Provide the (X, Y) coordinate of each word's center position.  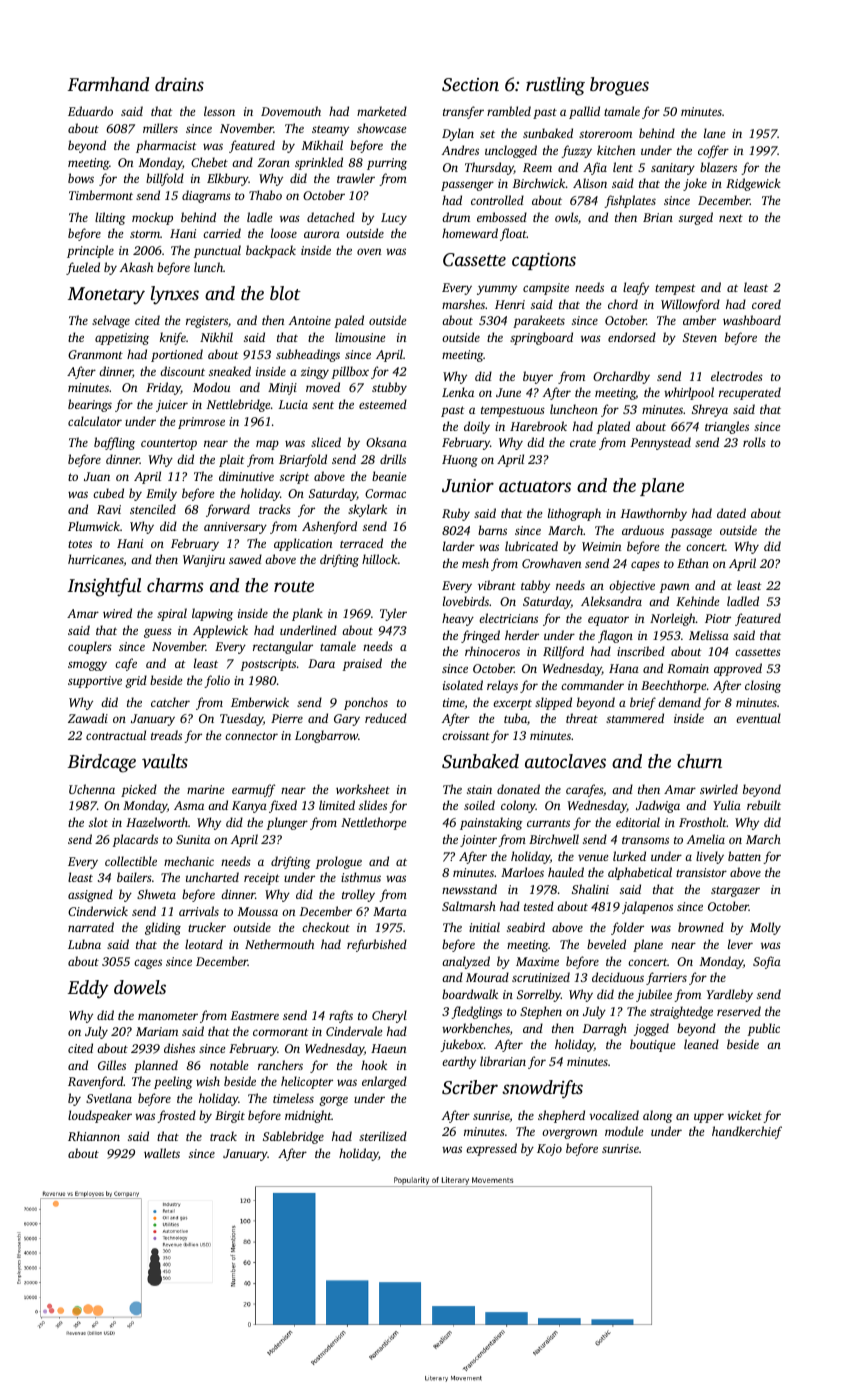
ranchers (280, 1065)
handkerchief (747, 1132)
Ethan (693, 563)
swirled (719, 789)
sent (323, 405)
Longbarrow (326, 736)
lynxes (175, 295)
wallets (162, 1153)
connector (251, 736)
